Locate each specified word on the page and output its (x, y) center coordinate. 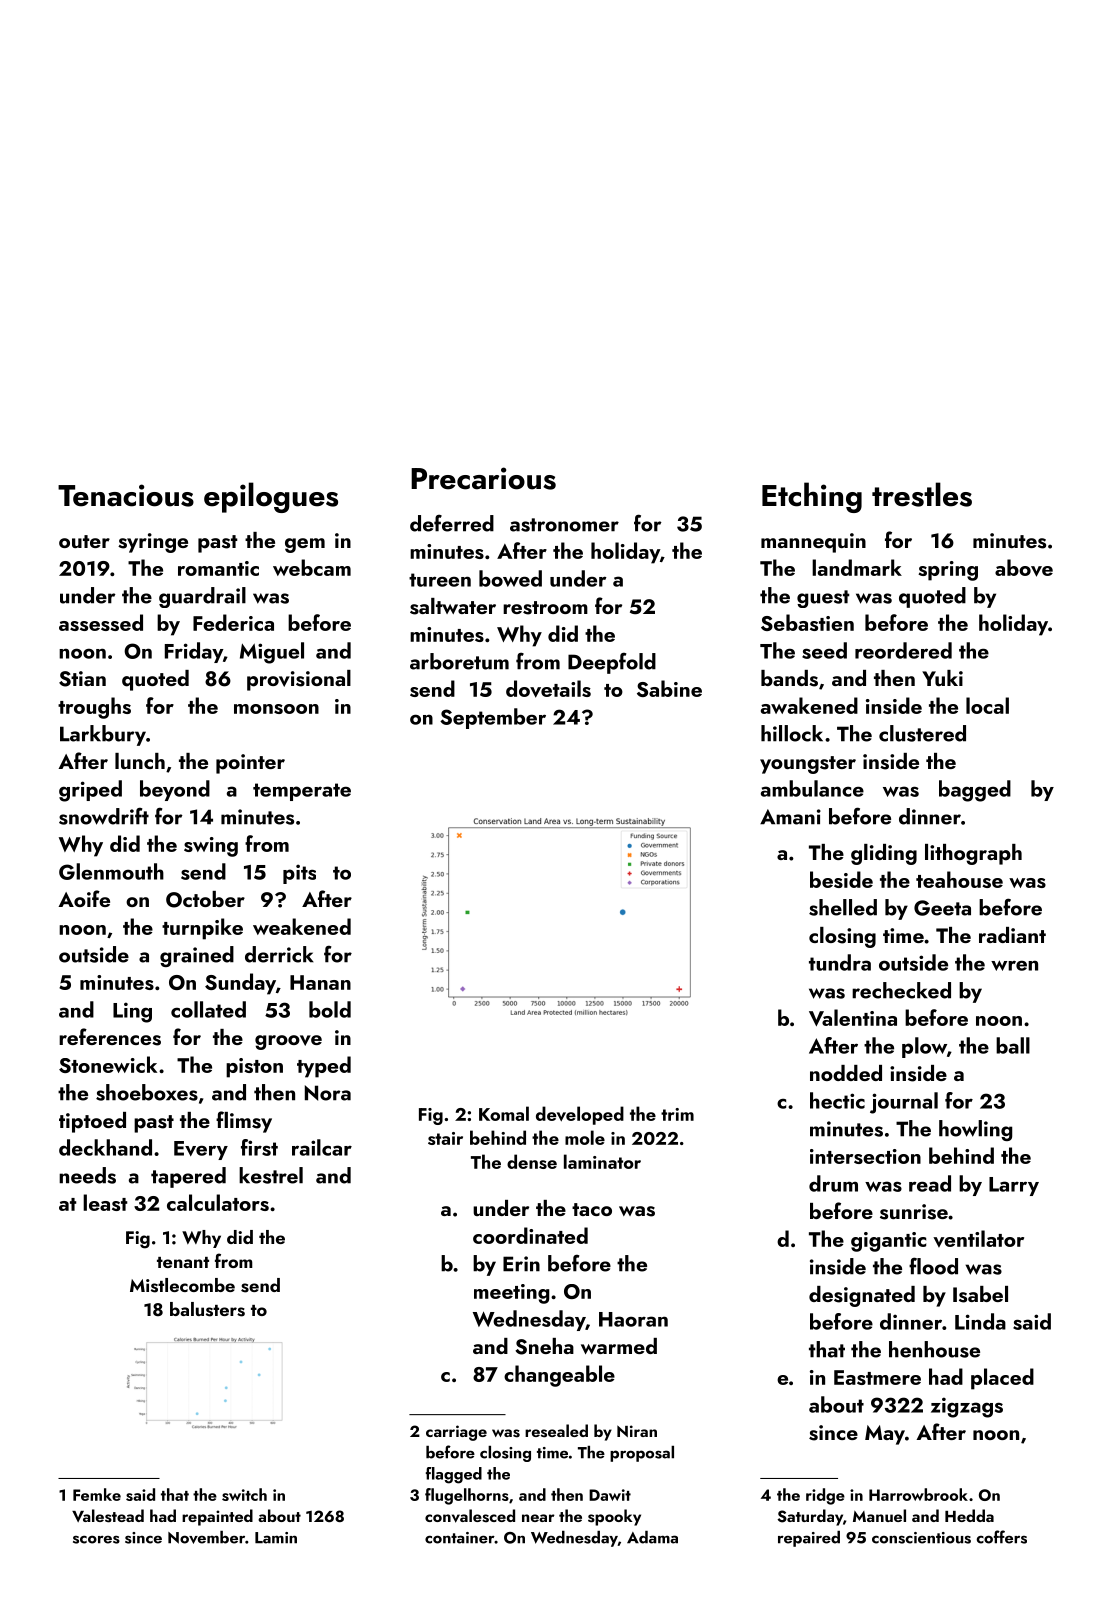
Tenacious (126, 495)
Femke (97, 1494)
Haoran (633, 1319)
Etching (812, 497)
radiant (1012, 935)
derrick (279, 954)
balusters (207, 1309)
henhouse (934, 1349)
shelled (843, 907)
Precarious (483, 478)
